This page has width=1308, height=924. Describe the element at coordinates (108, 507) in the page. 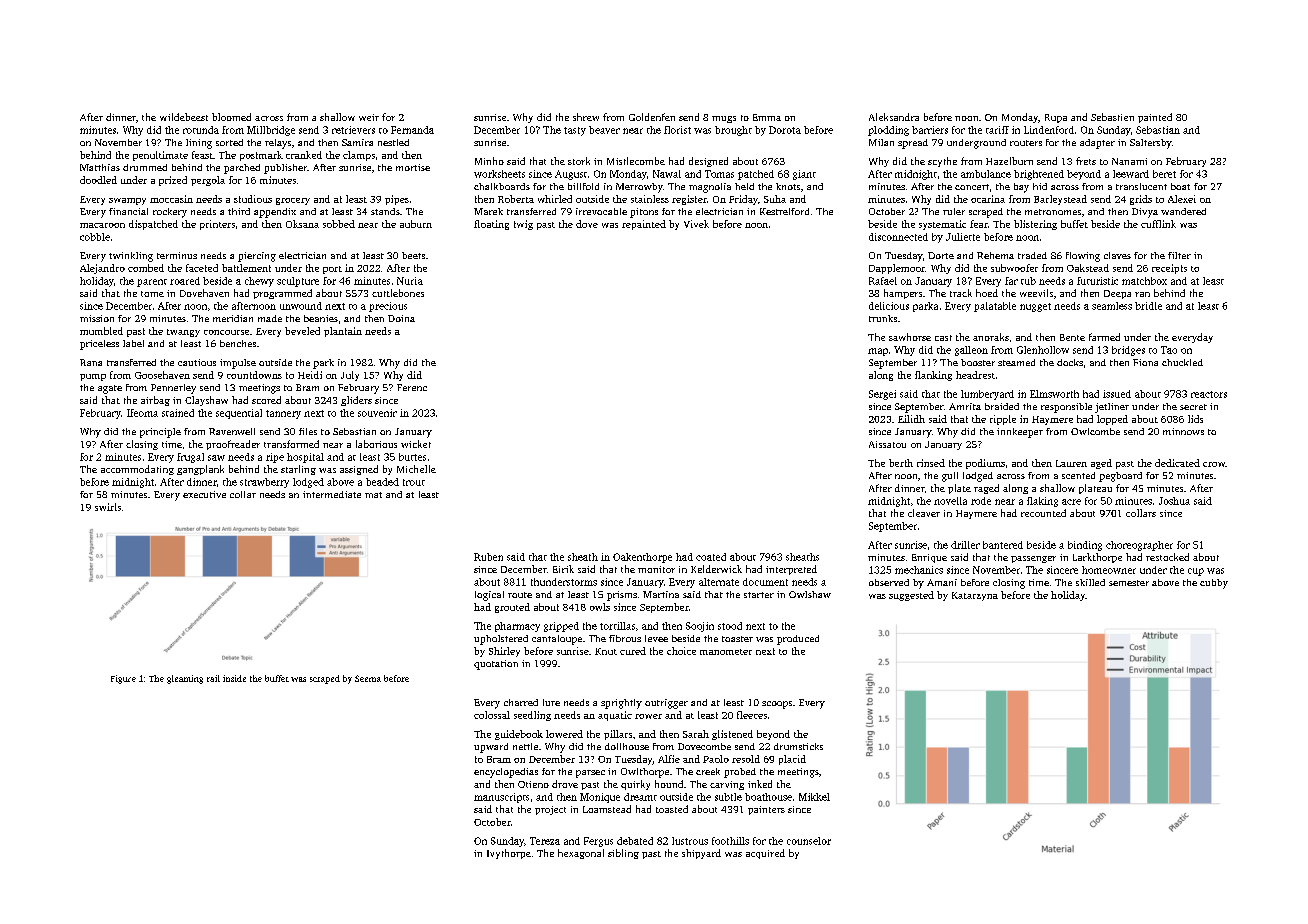

I see `swirls` at that location.
